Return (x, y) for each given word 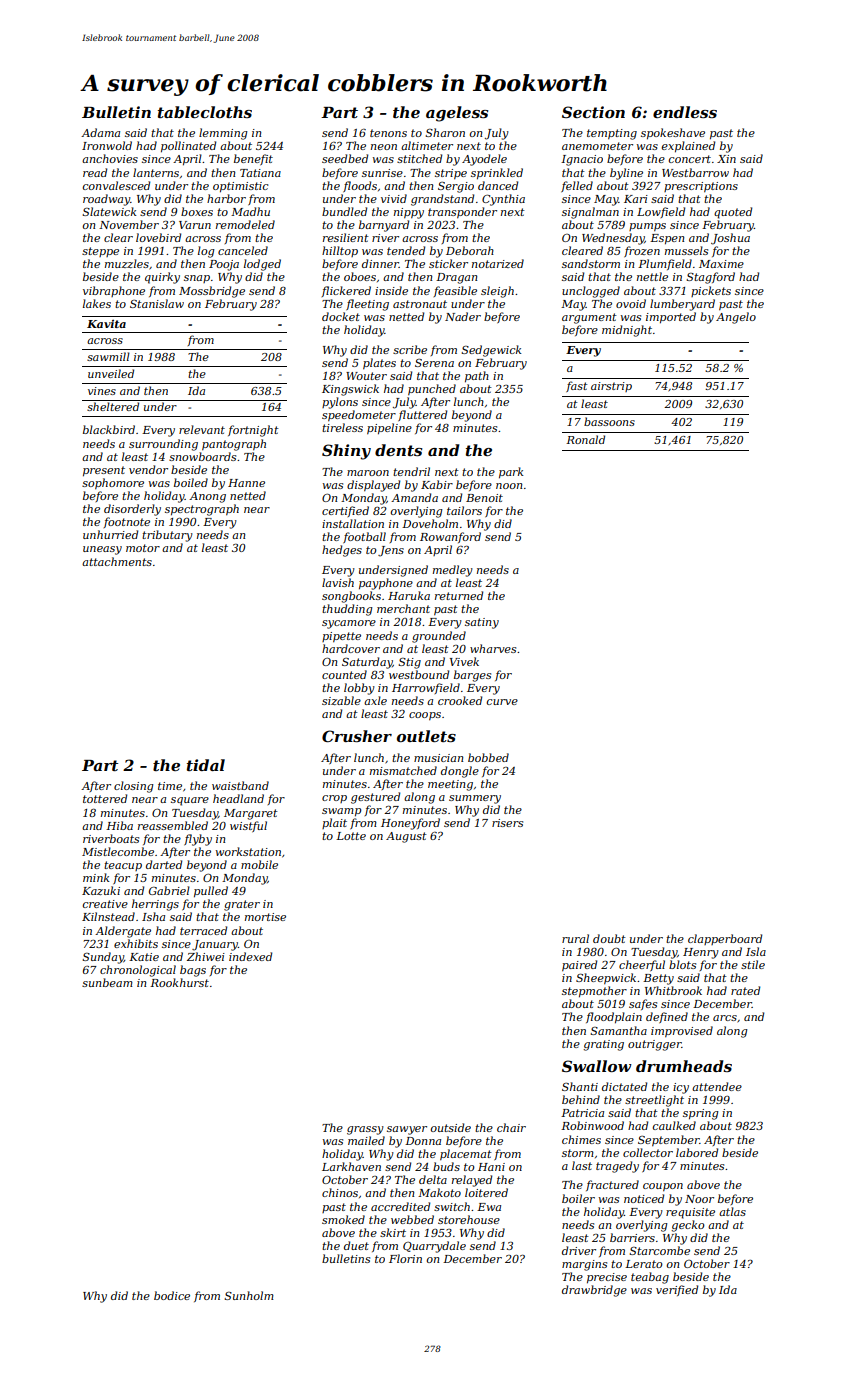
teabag (650, 1278)
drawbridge (594, 1291)
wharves (493, 648)
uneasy (102, 550)
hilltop (340, 251)
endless (685, 112)
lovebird (158, 237)
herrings (155, 905)
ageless (457, 114)
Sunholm (249, 1295)
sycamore (349, 624)
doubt (609, 938)
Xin (726, 159)
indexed (250, 956)
